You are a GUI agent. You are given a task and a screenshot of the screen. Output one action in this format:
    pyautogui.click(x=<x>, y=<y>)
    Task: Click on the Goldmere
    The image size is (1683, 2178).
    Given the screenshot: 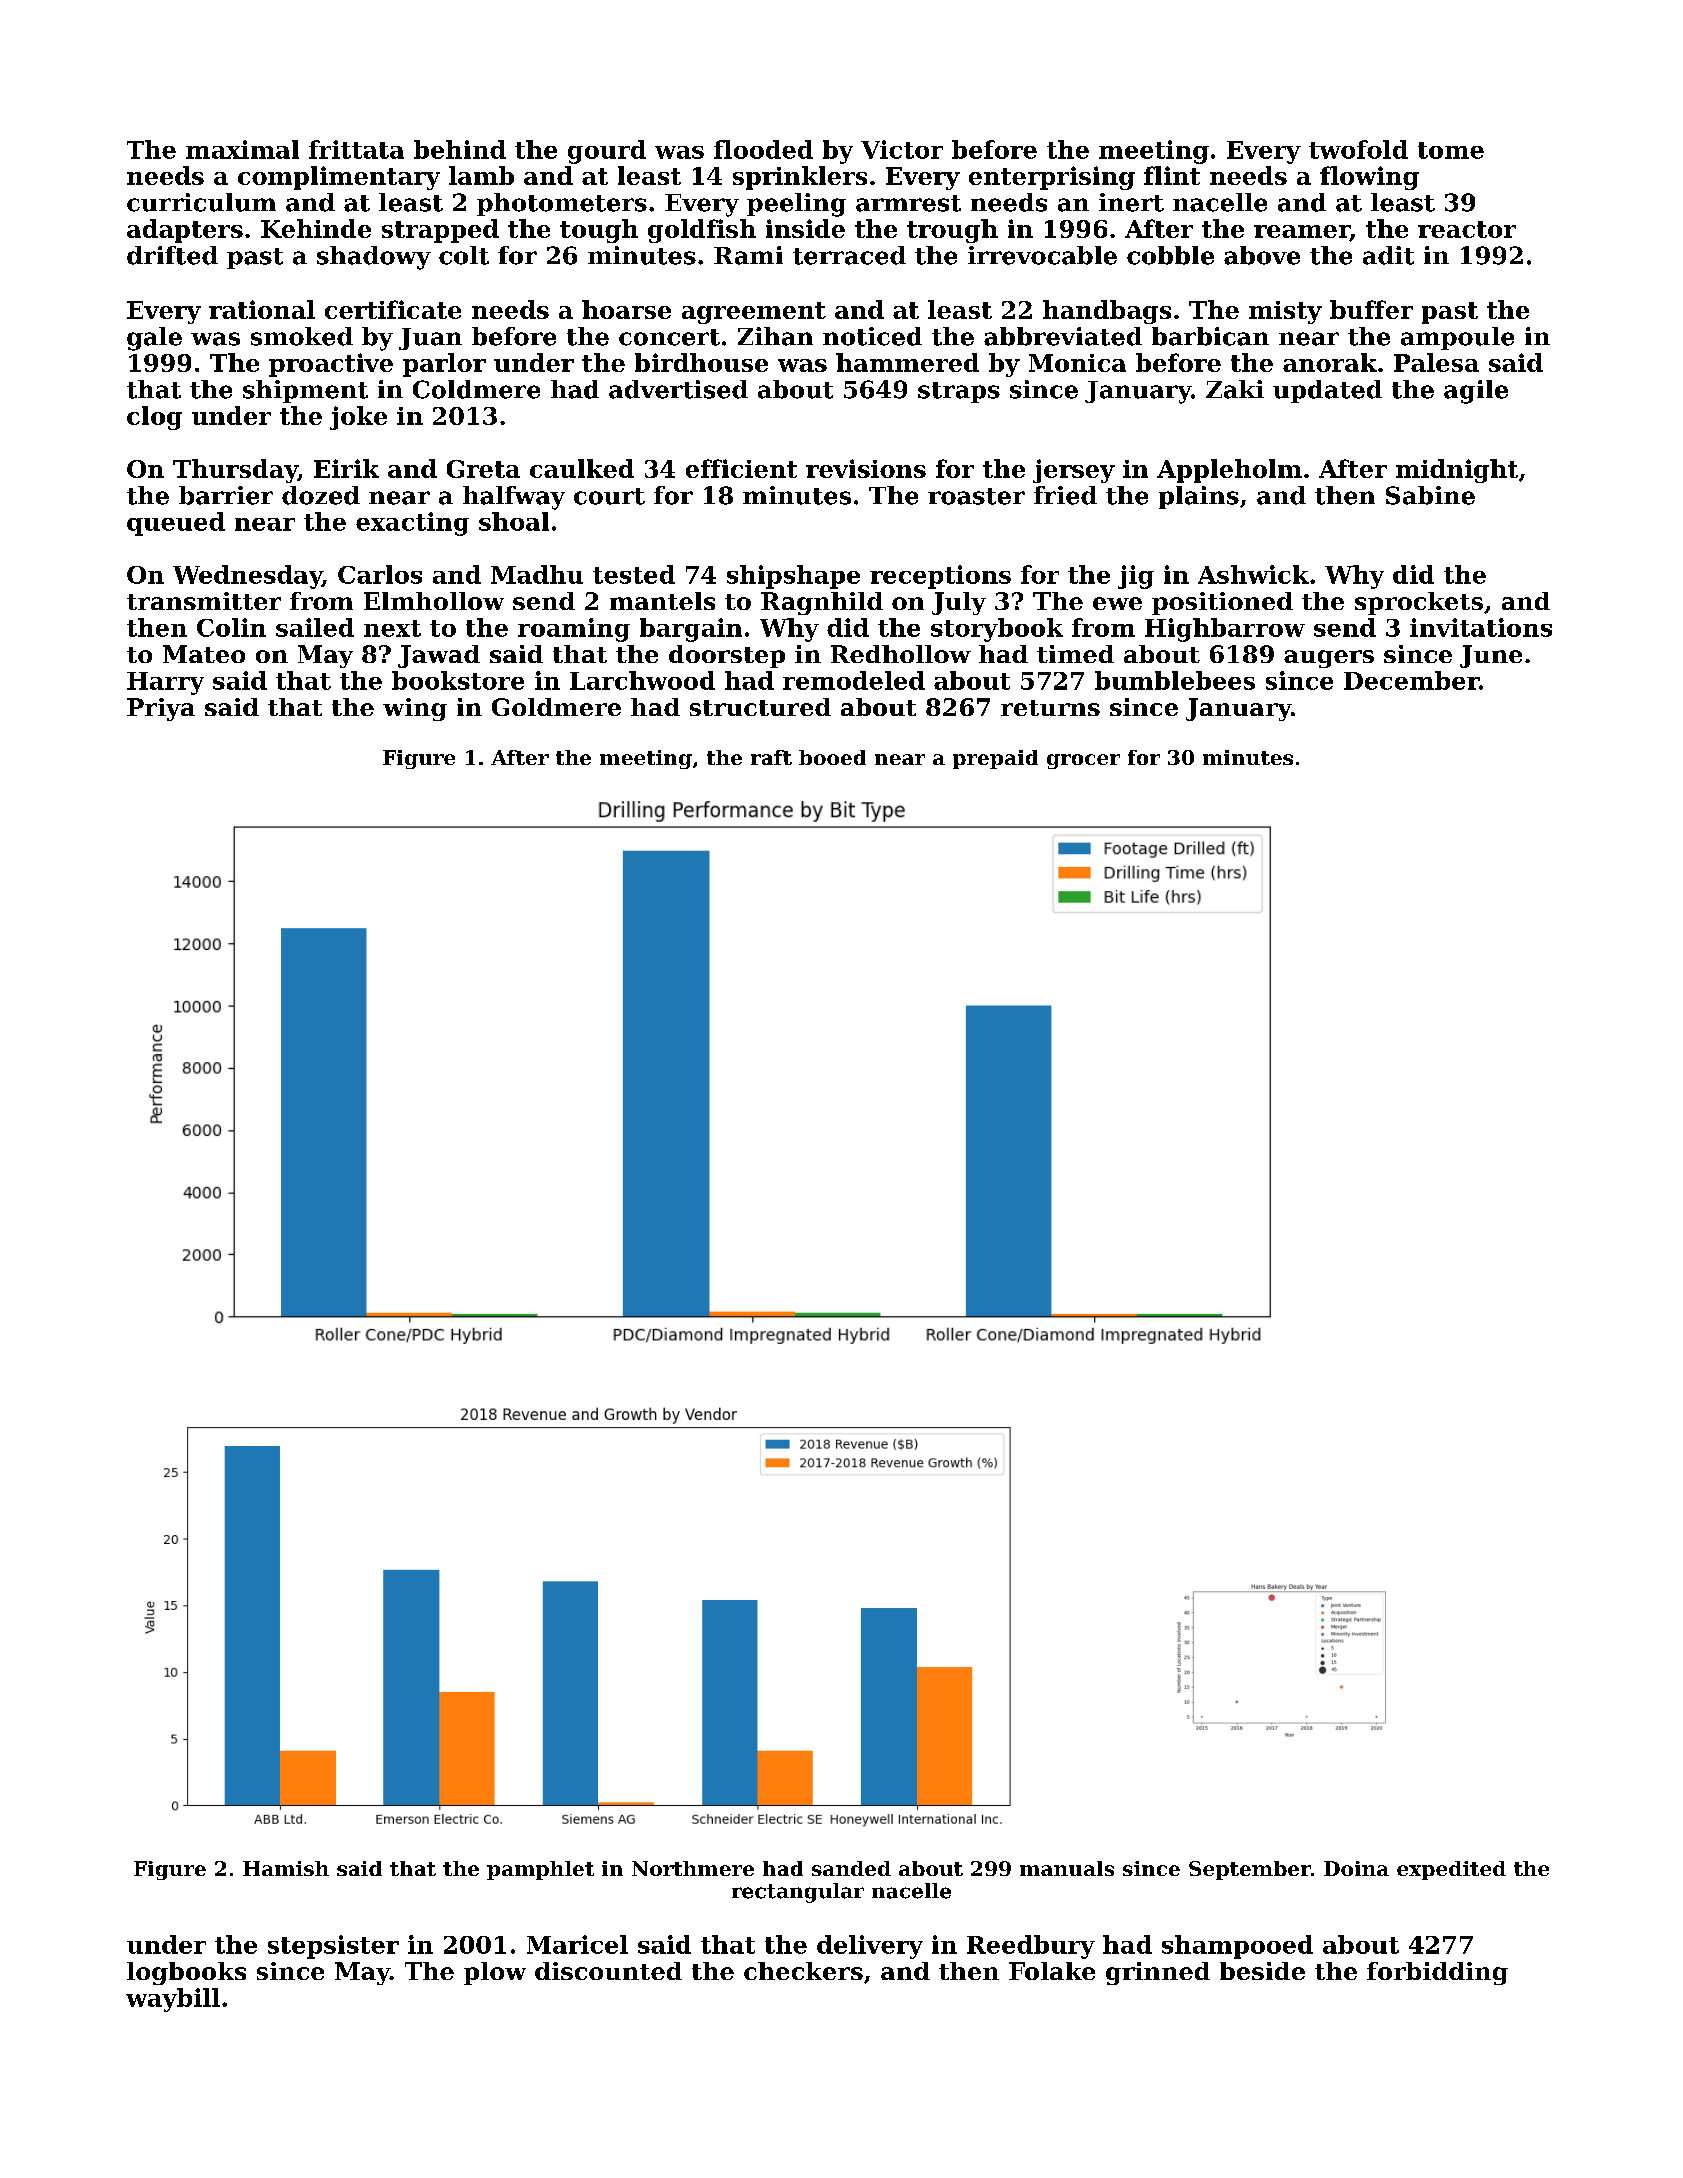 What is the action you would take?
    pyautogui.click(x=556, y=707)
